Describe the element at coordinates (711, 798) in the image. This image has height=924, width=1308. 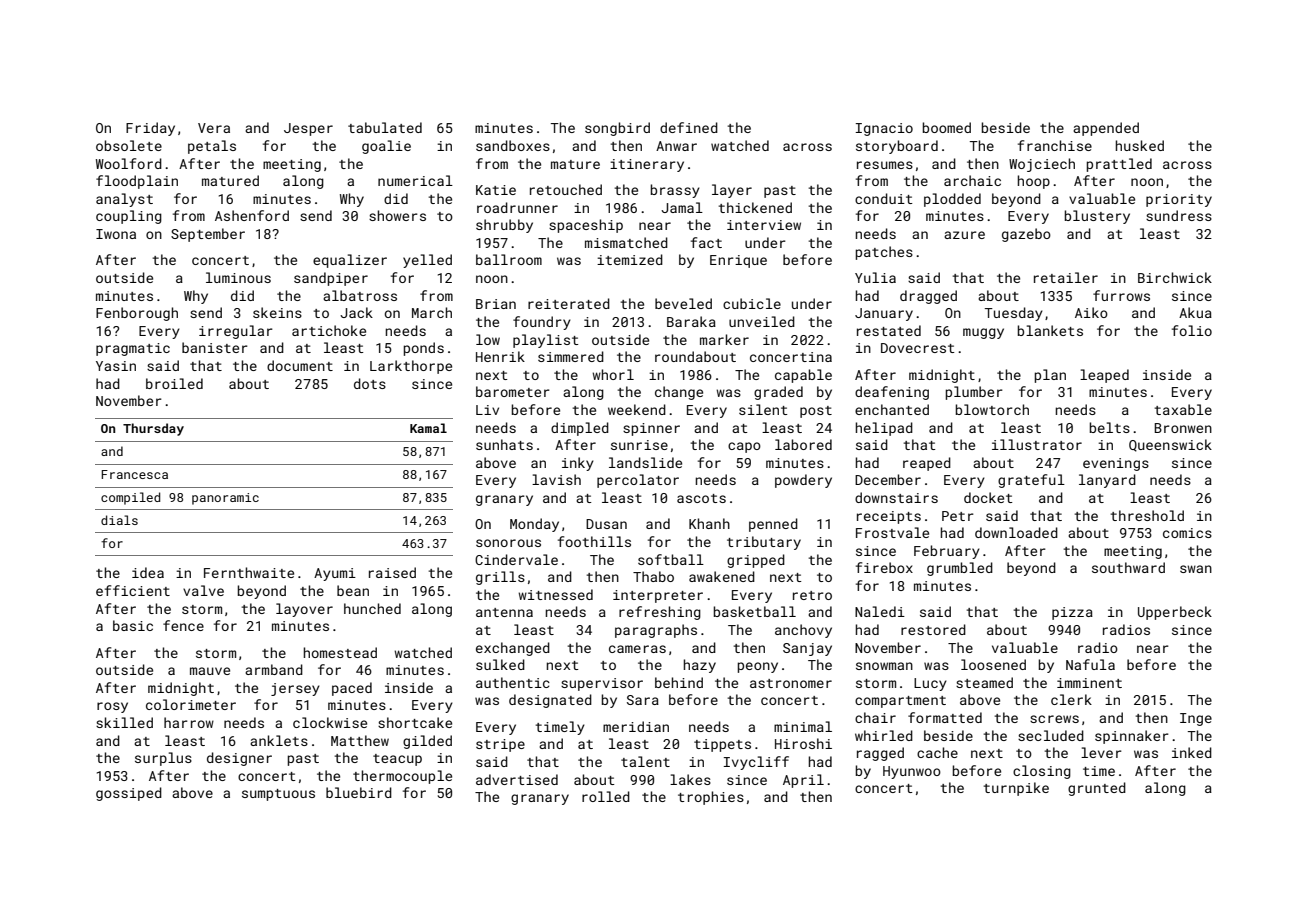
I see `trophies` at that location.
